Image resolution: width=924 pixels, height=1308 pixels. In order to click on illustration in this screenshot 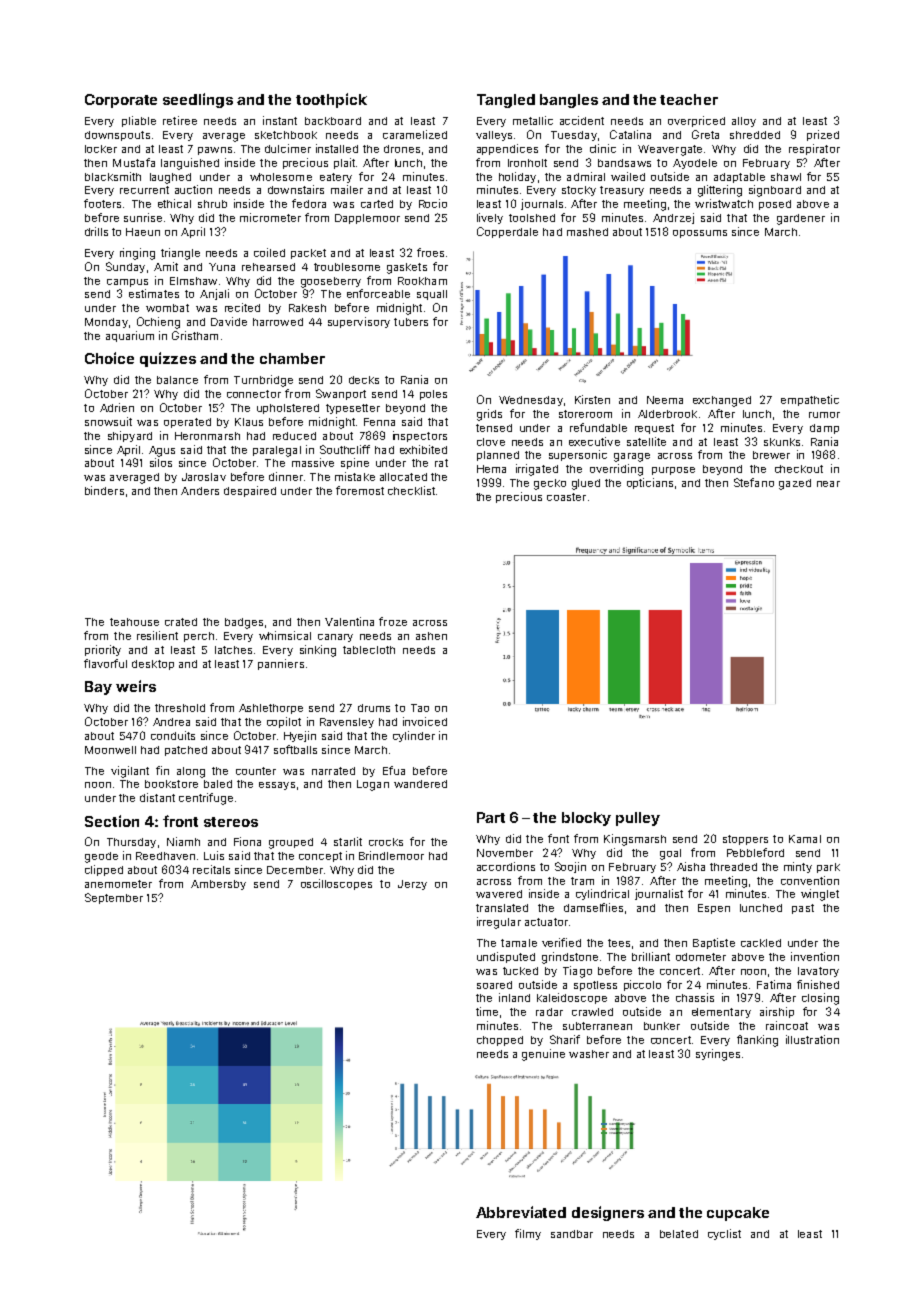, I will do `click(812, 1039)`.
